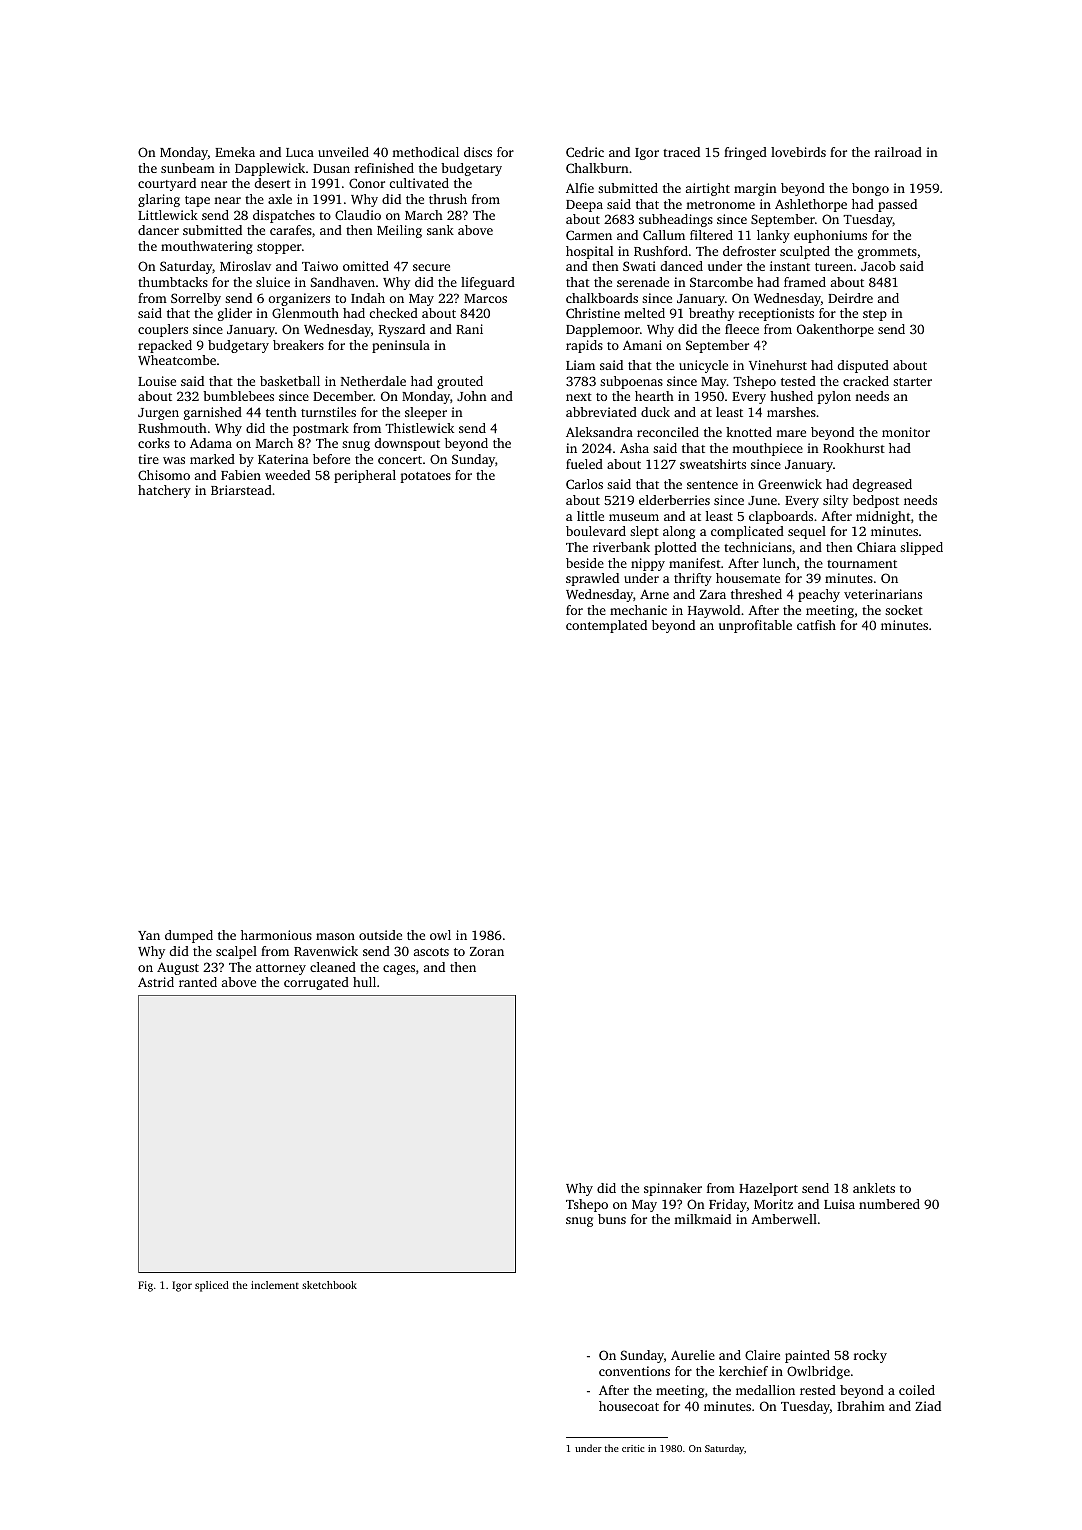 The width and height of the image is (1082, 1530). Describe the element at coordinates (585, 152) in the image. I see `Cedric` at that location.
